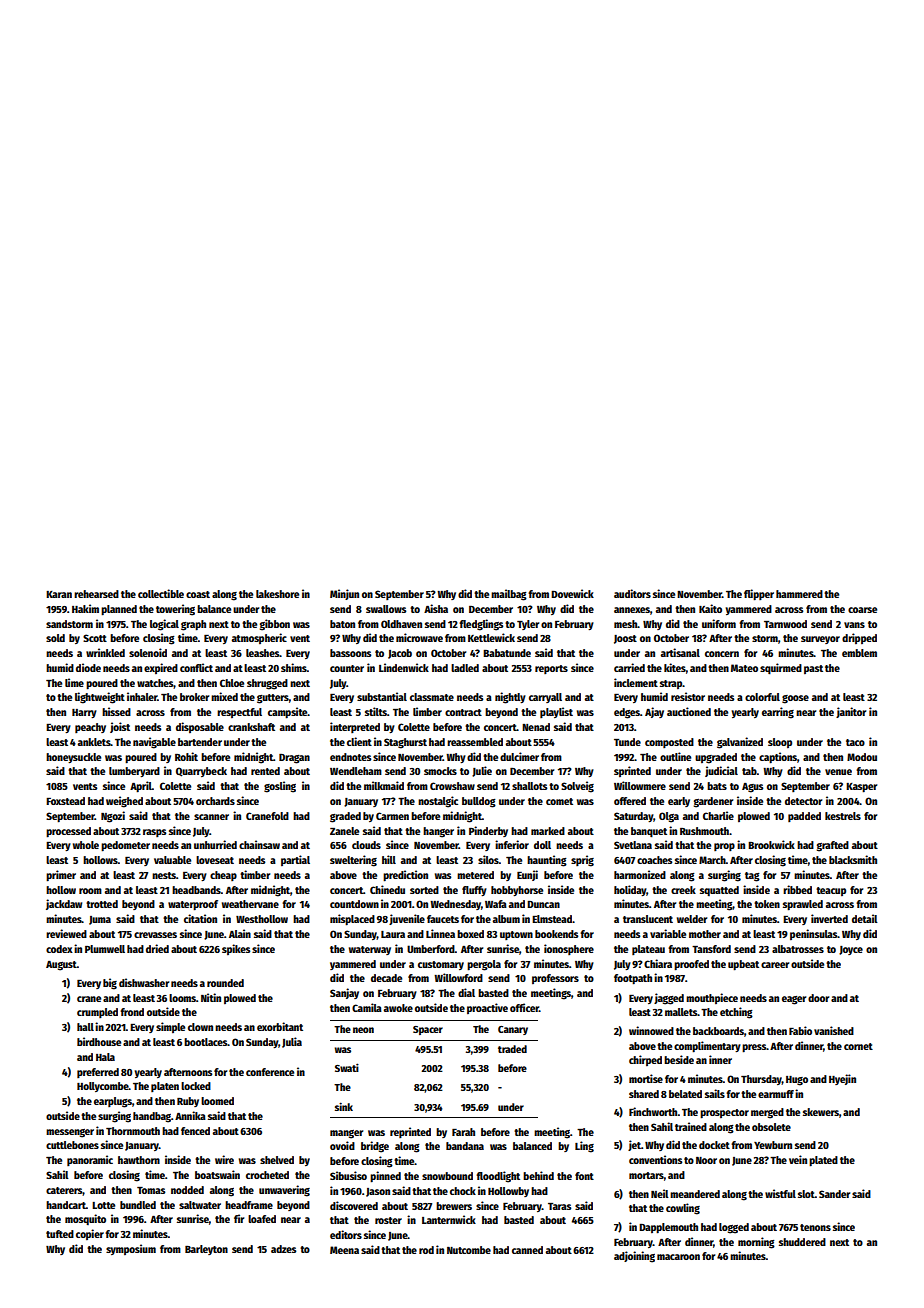 The height and width of the image is (1308, 924). What do you see at coordinates (144, 982) in the image?
I see `dishwasher` at bounding box center [144, 982].
